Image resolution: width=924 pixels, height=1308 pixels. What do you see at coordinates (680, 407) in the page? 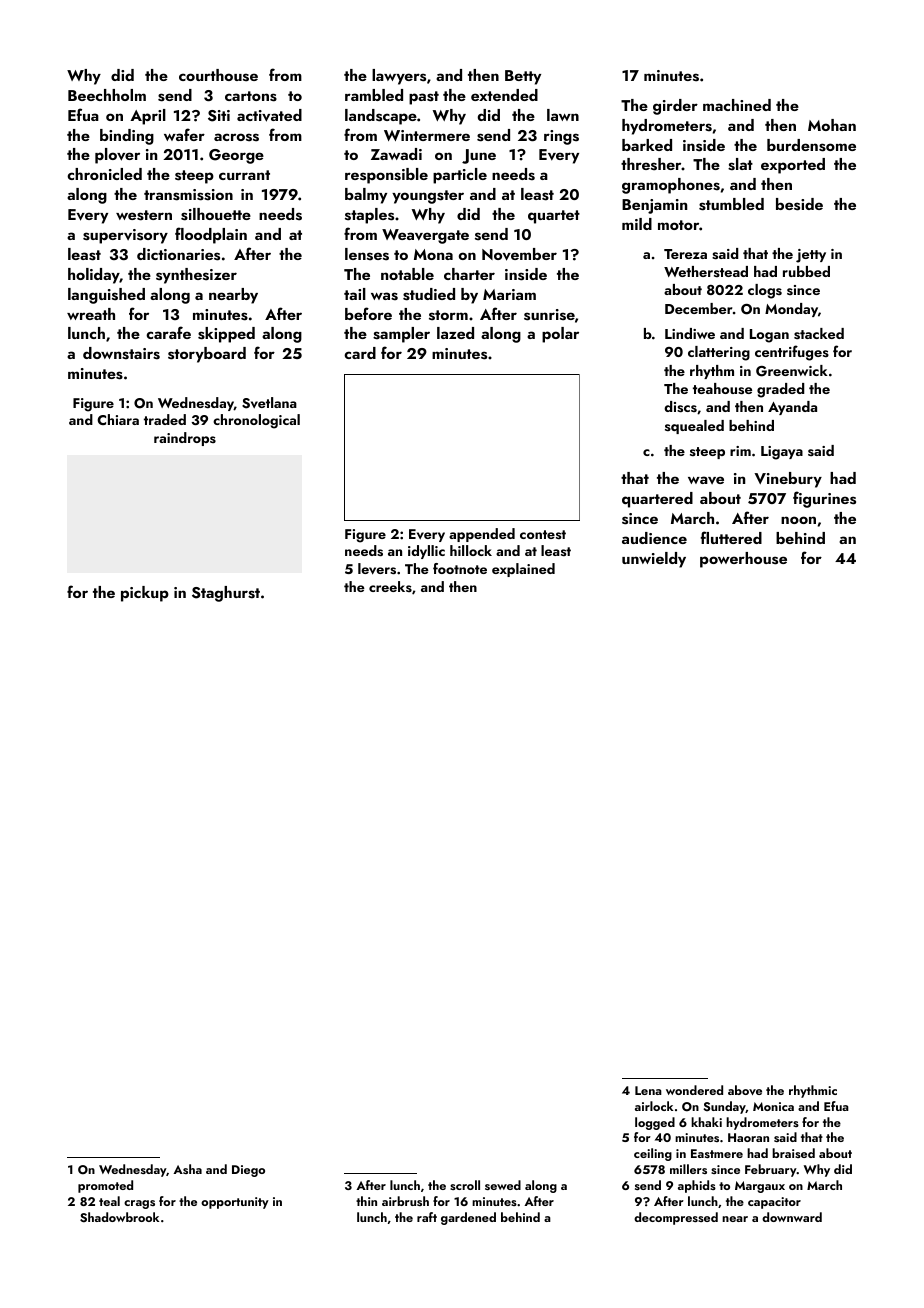
I see `discs` at bounding box center [680, 407].
